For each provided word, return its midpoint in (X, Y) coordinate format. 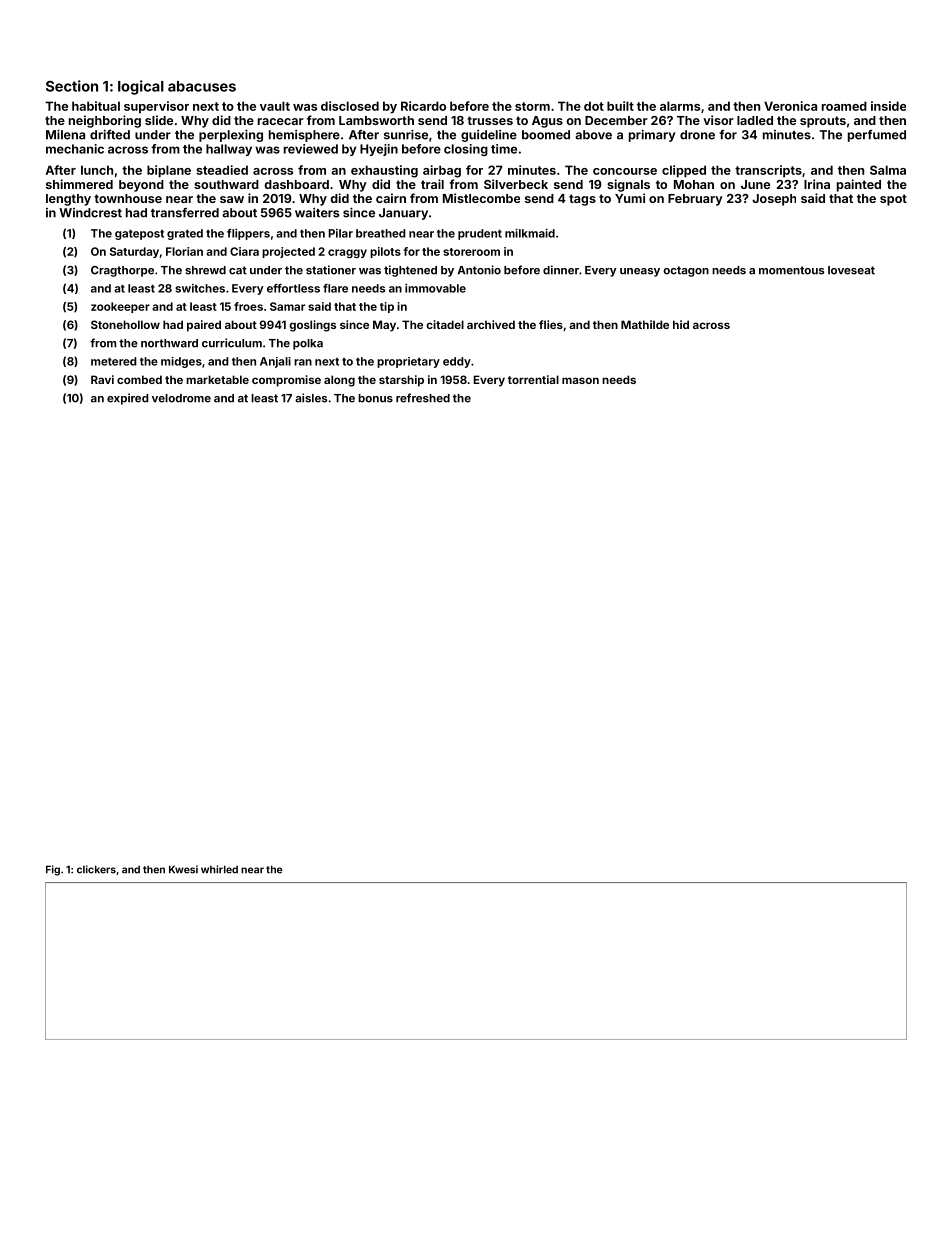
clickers (96, 869)
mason (580, 380)
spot (893, 200)
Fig (53, 870)
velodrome (181, 398)
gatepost (139, 235)
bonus (375, 398)
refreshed (423, 398)
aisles (311, 398)
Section (72, 86)
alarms (680, 106)
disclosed (350, 106)
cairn (391, 198)
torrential (533, 379)
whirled (219, 869)
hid (681, 324)
